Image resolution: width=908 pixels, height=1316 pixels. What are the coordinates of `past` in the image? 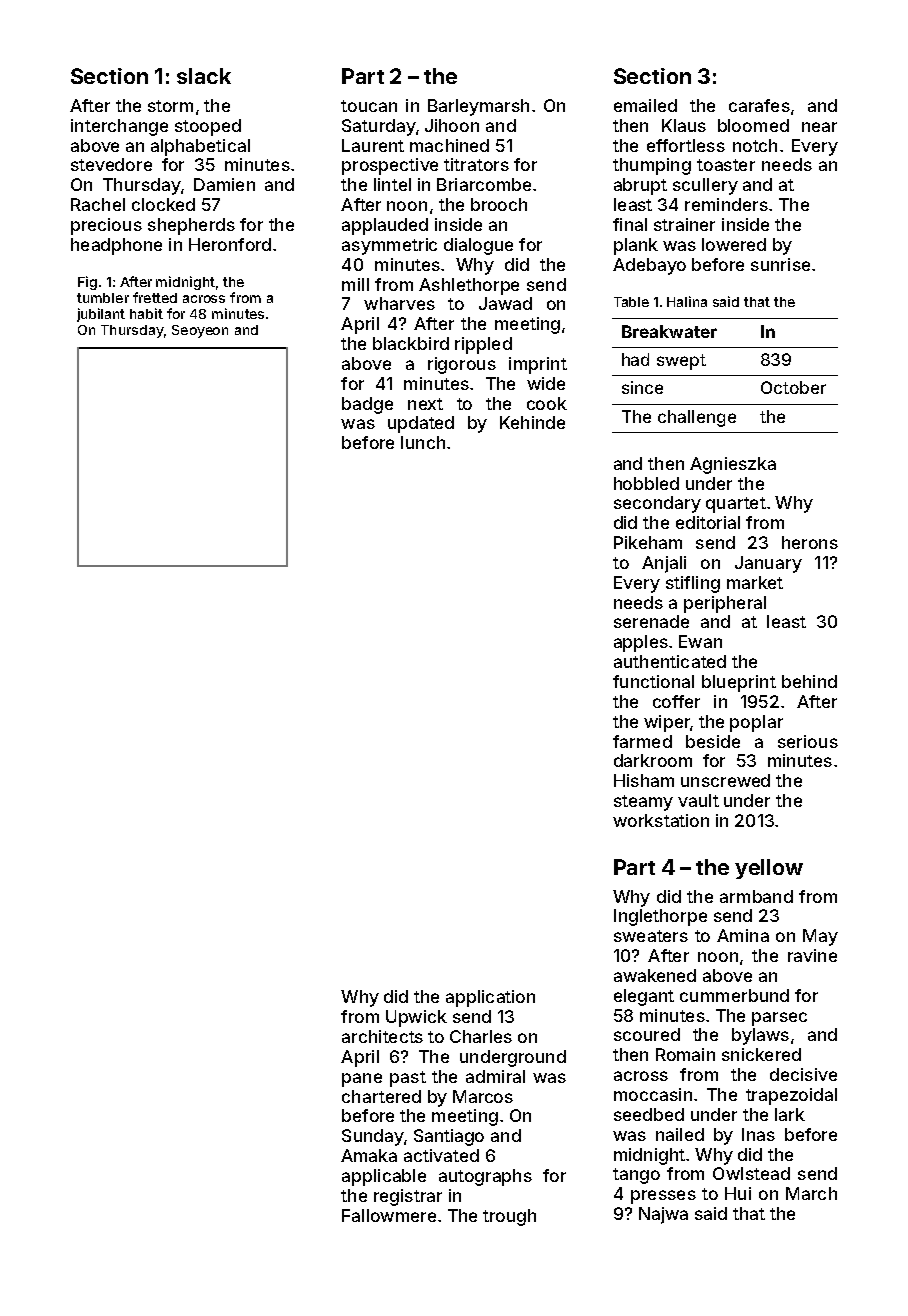 It's located at (408, 1079).
